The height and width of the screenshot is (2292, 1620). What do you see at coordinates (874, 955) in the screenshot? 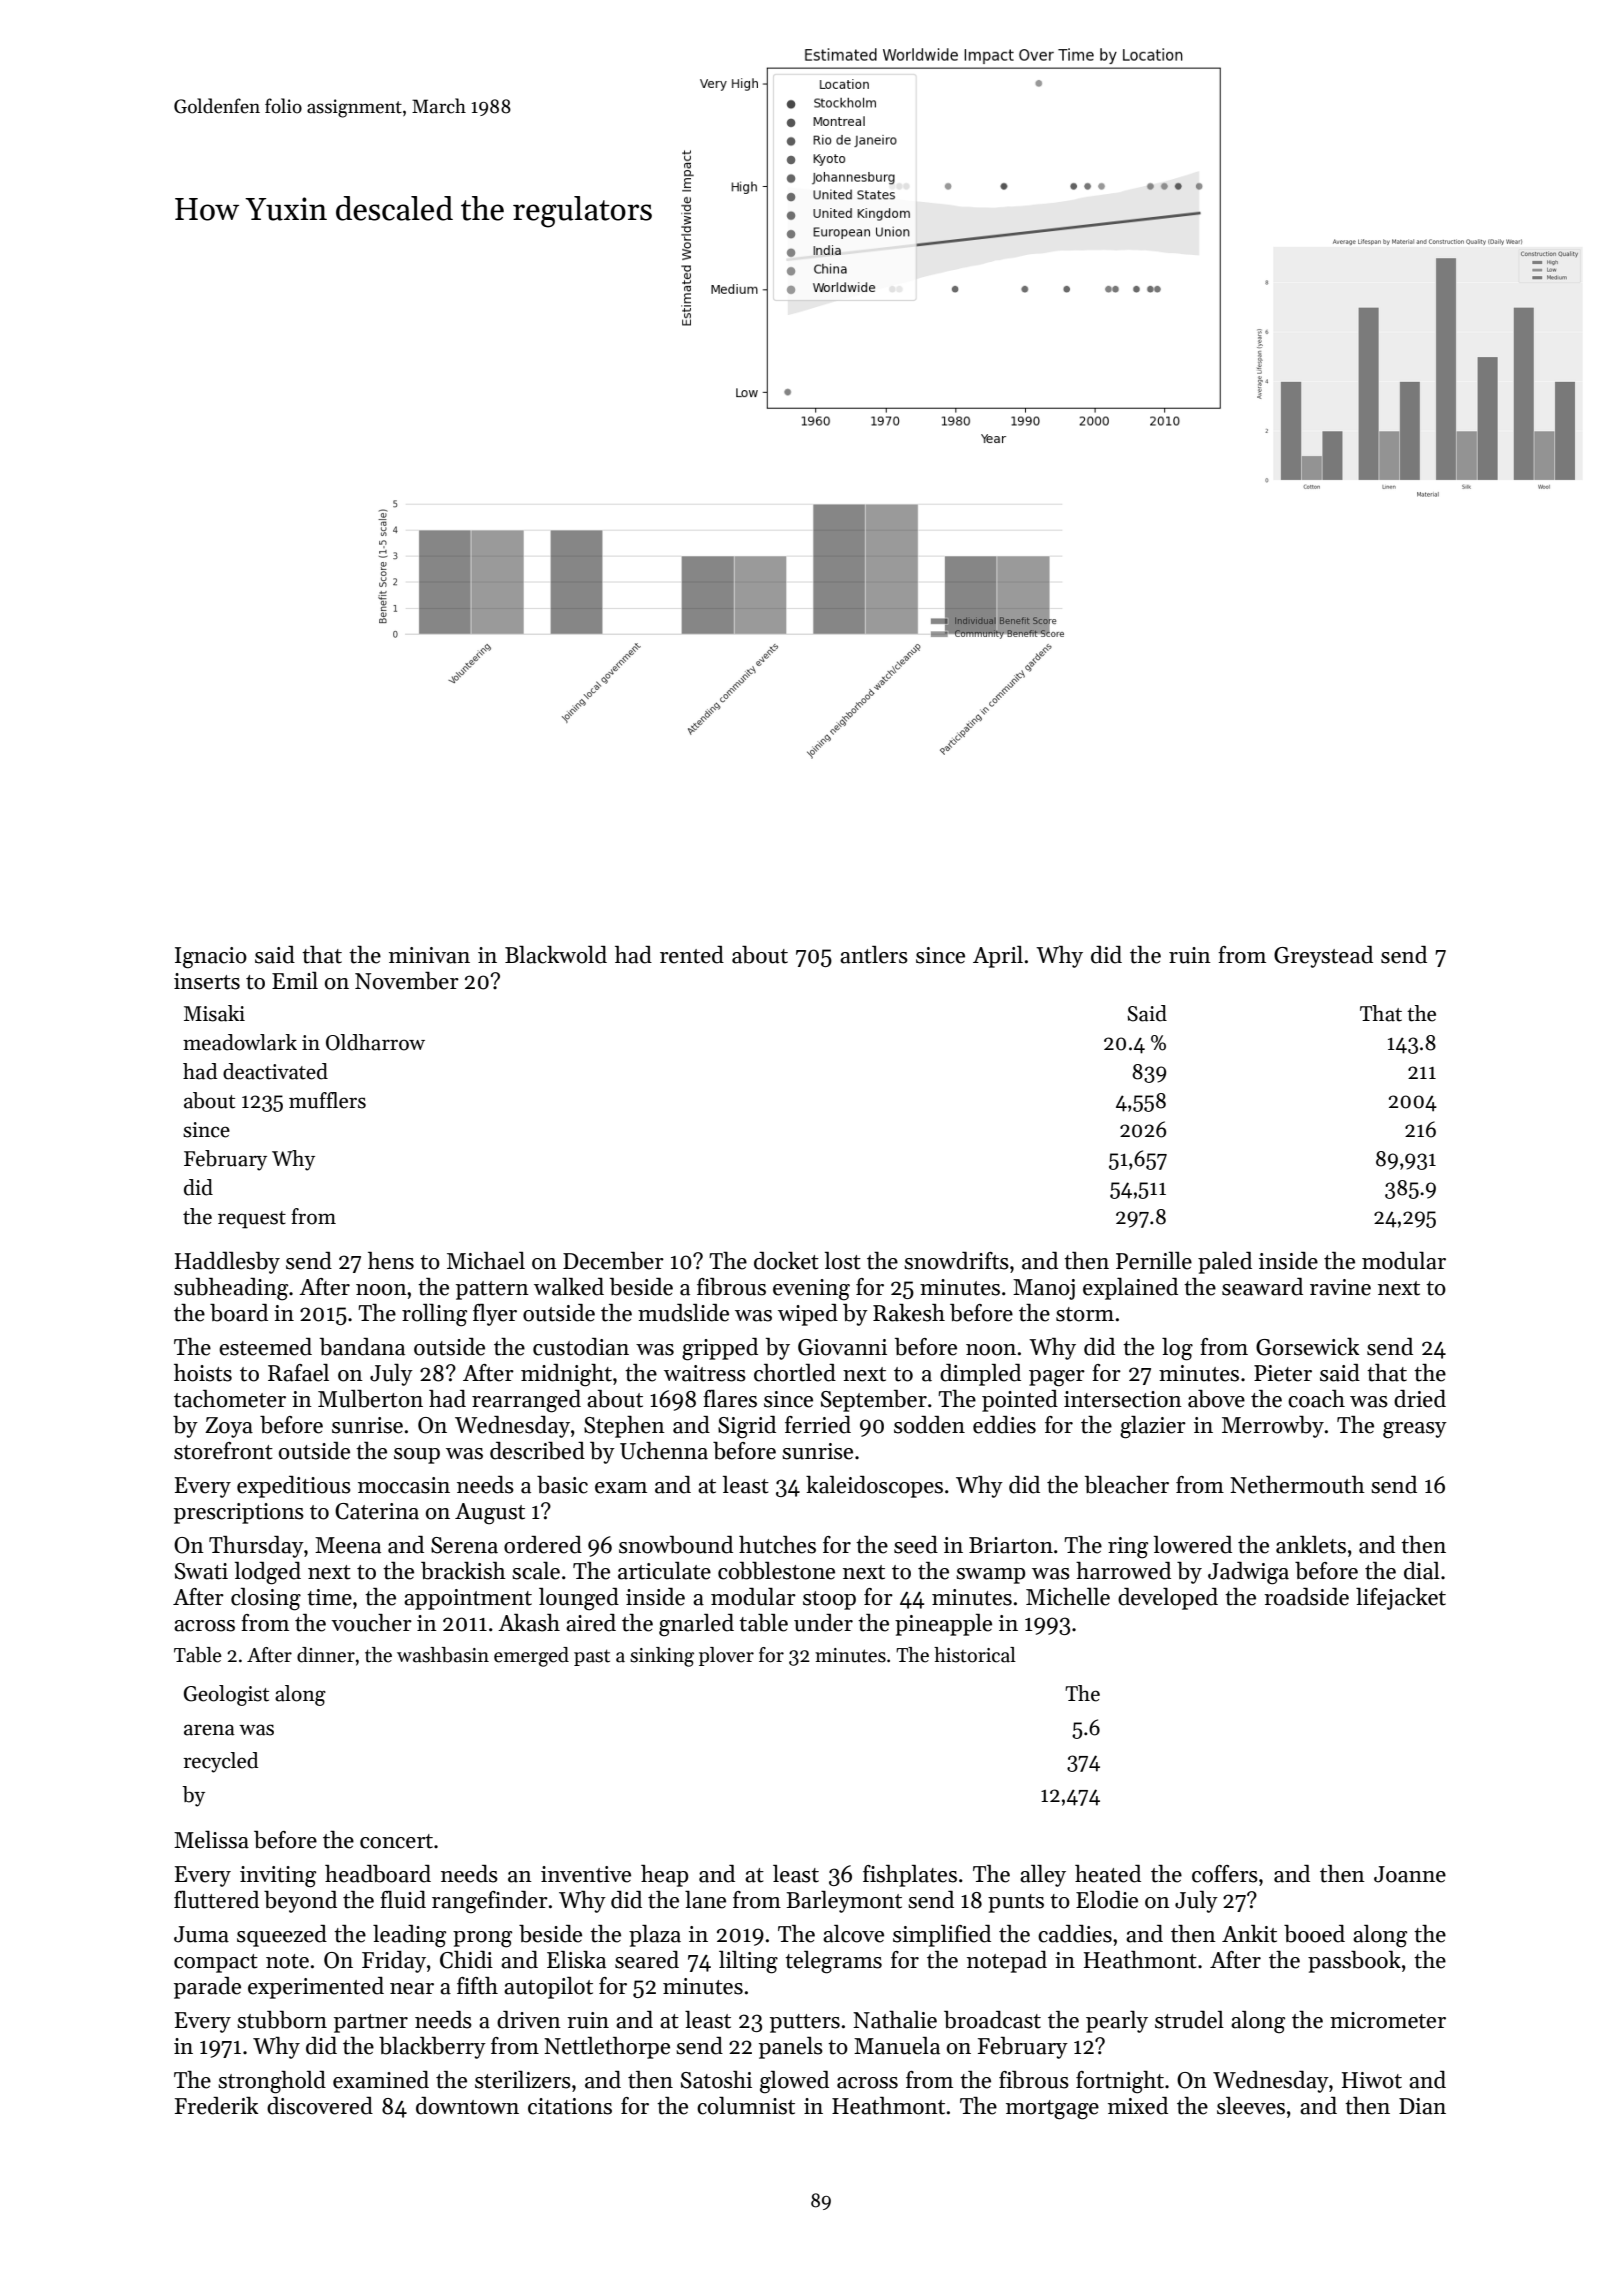
I see `antlers` at bounding box center [874, 955].
